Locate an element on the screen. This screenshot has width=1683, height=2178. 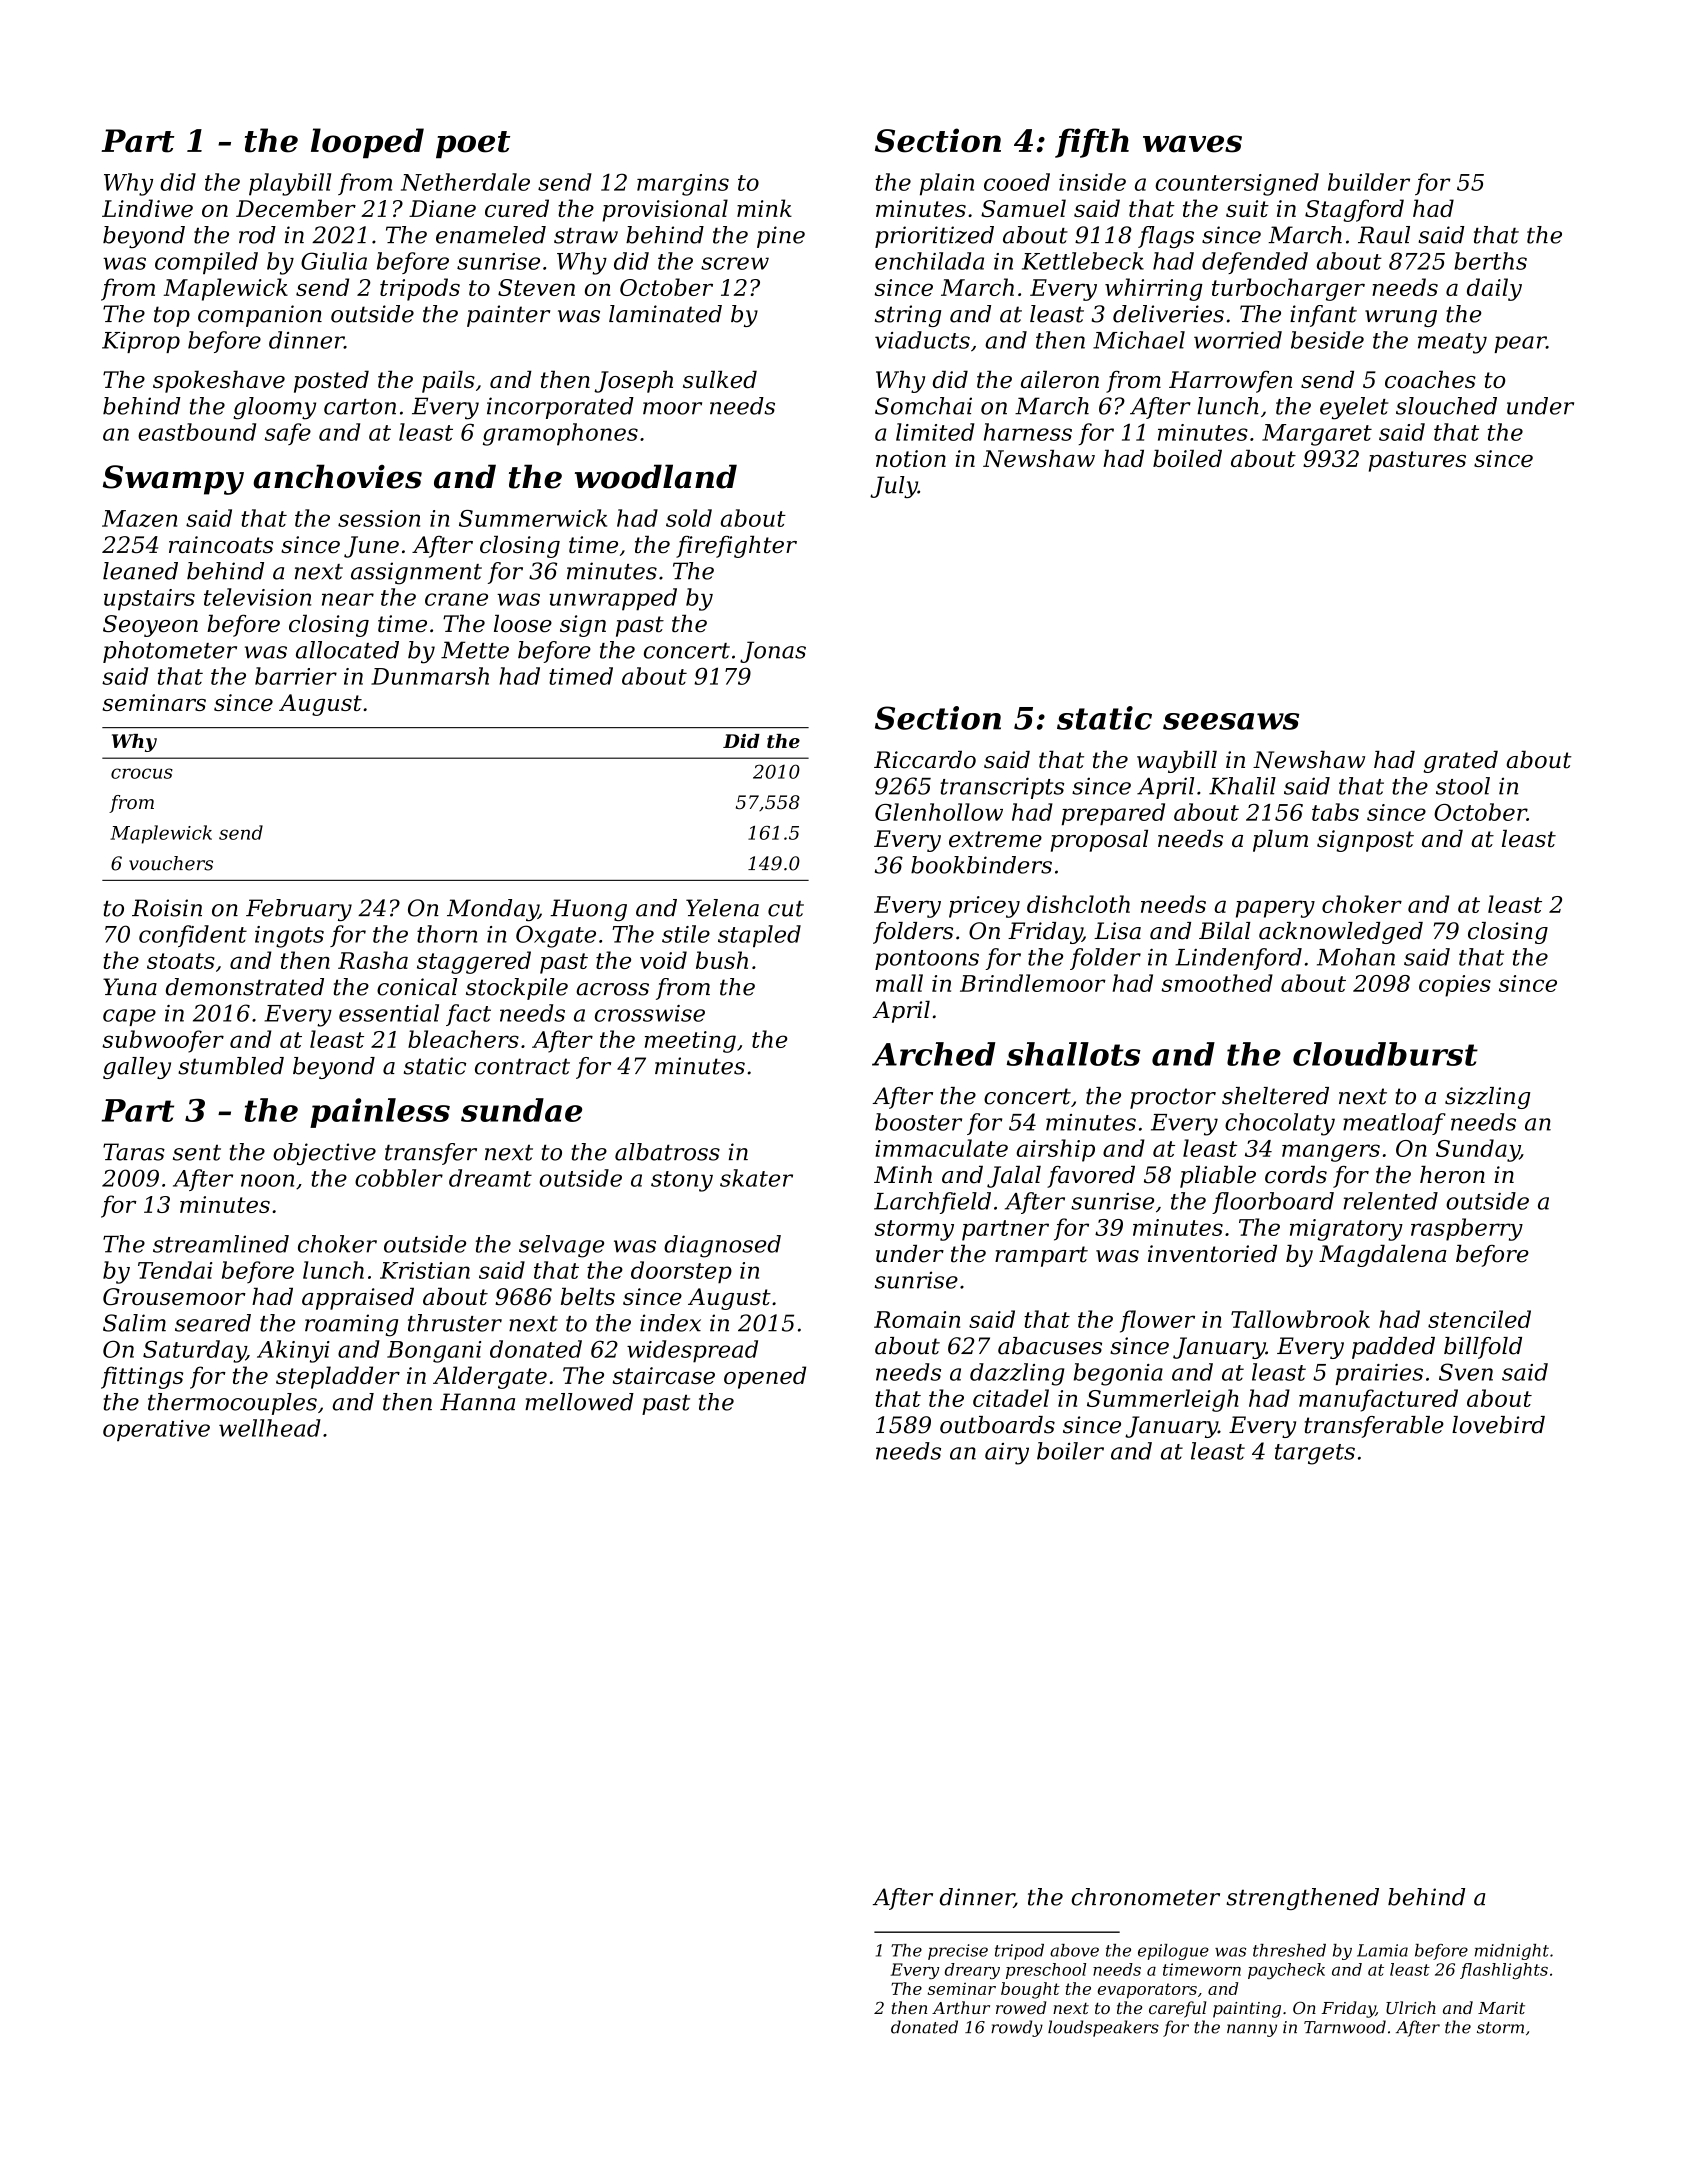
noon is located at coordinates (267, 1180).
